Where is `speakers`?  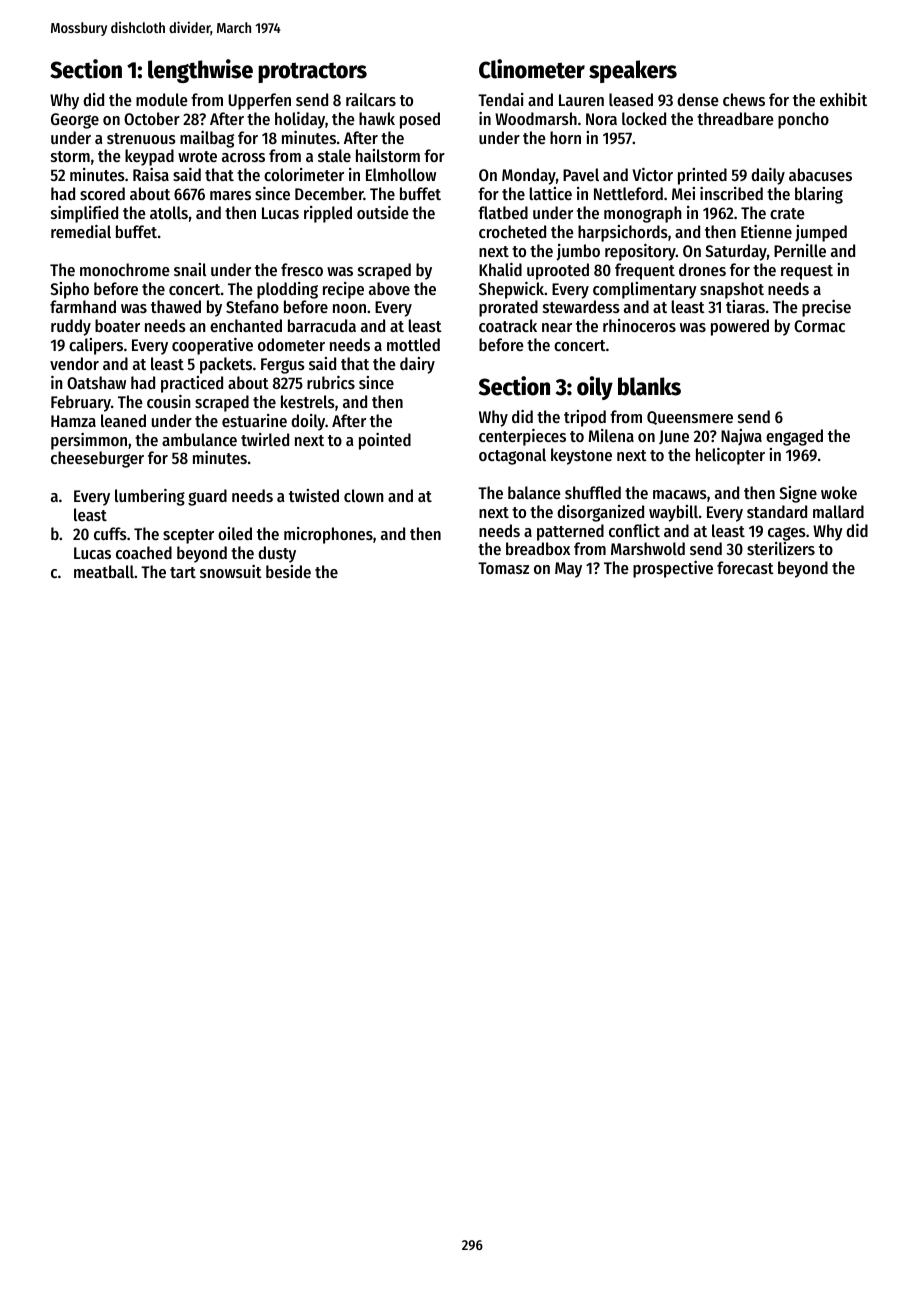 speakers is located at coordinates (633, 71).
